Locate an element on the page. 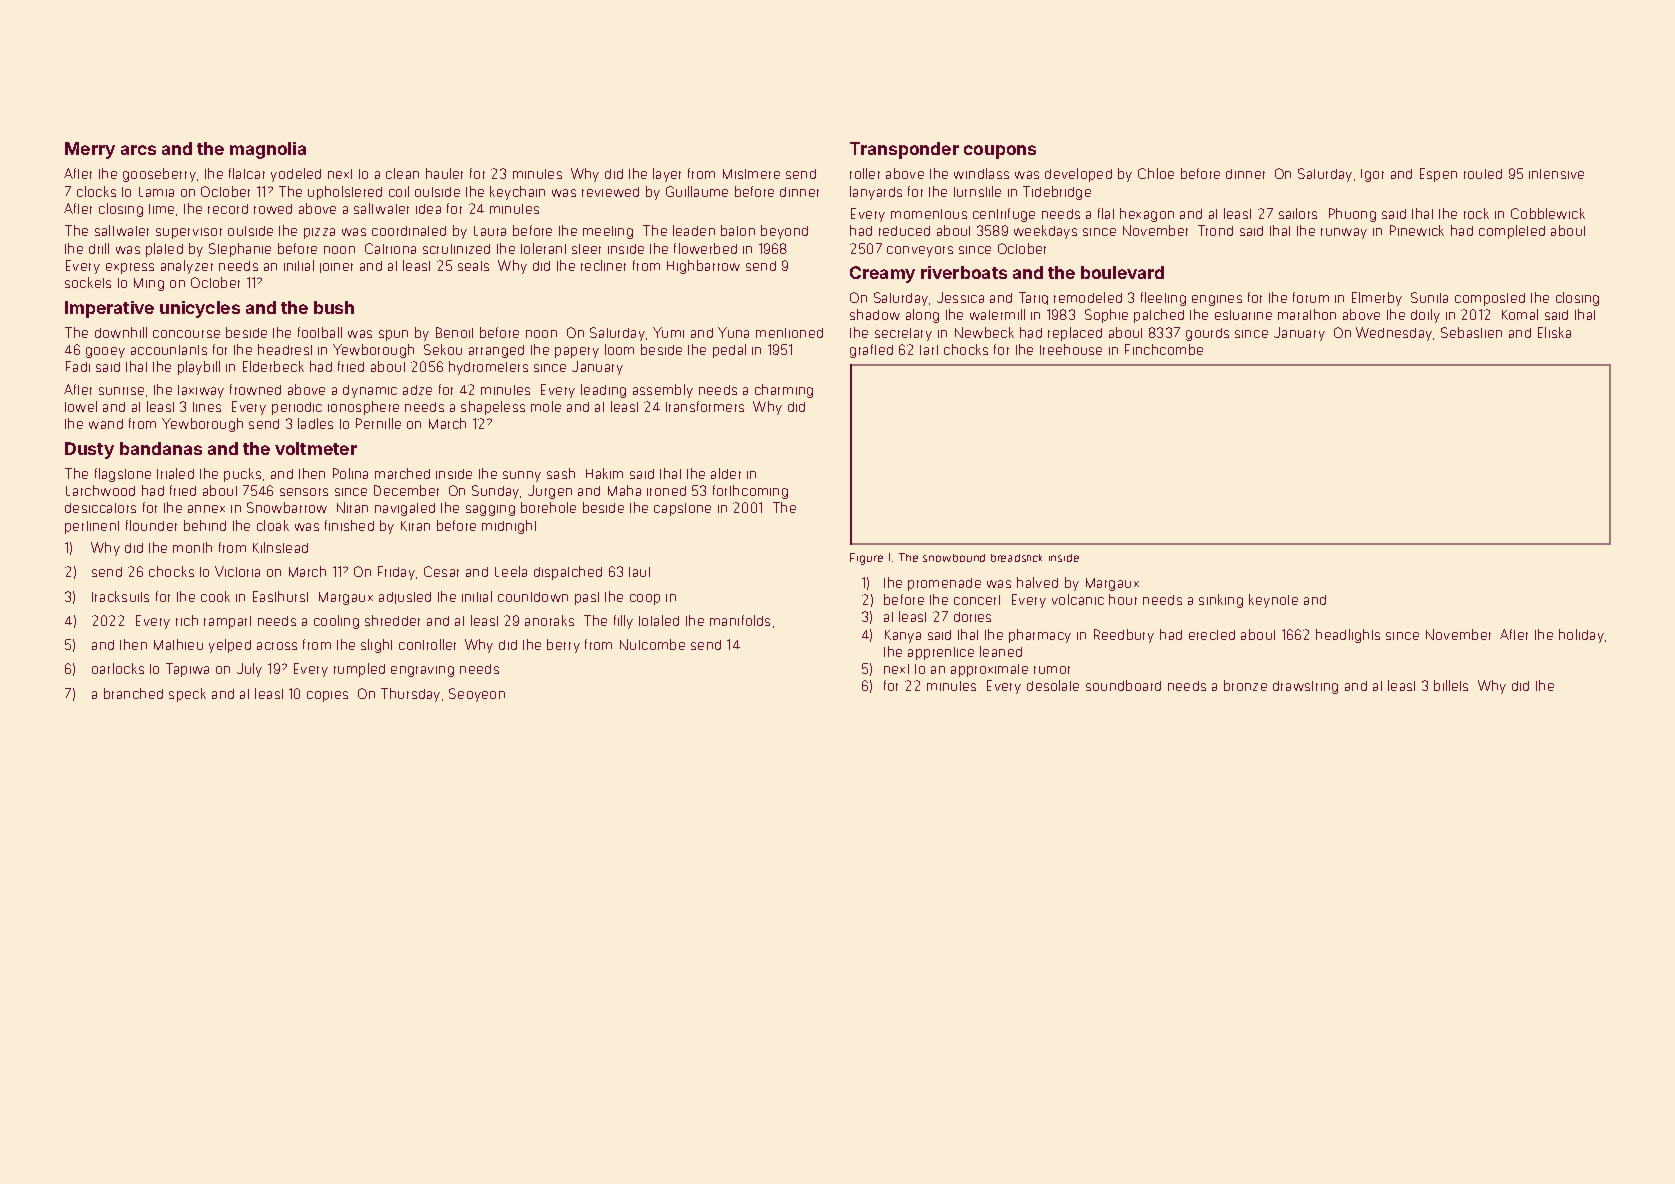  Sebastien is located at coordinates (1471, 332).
